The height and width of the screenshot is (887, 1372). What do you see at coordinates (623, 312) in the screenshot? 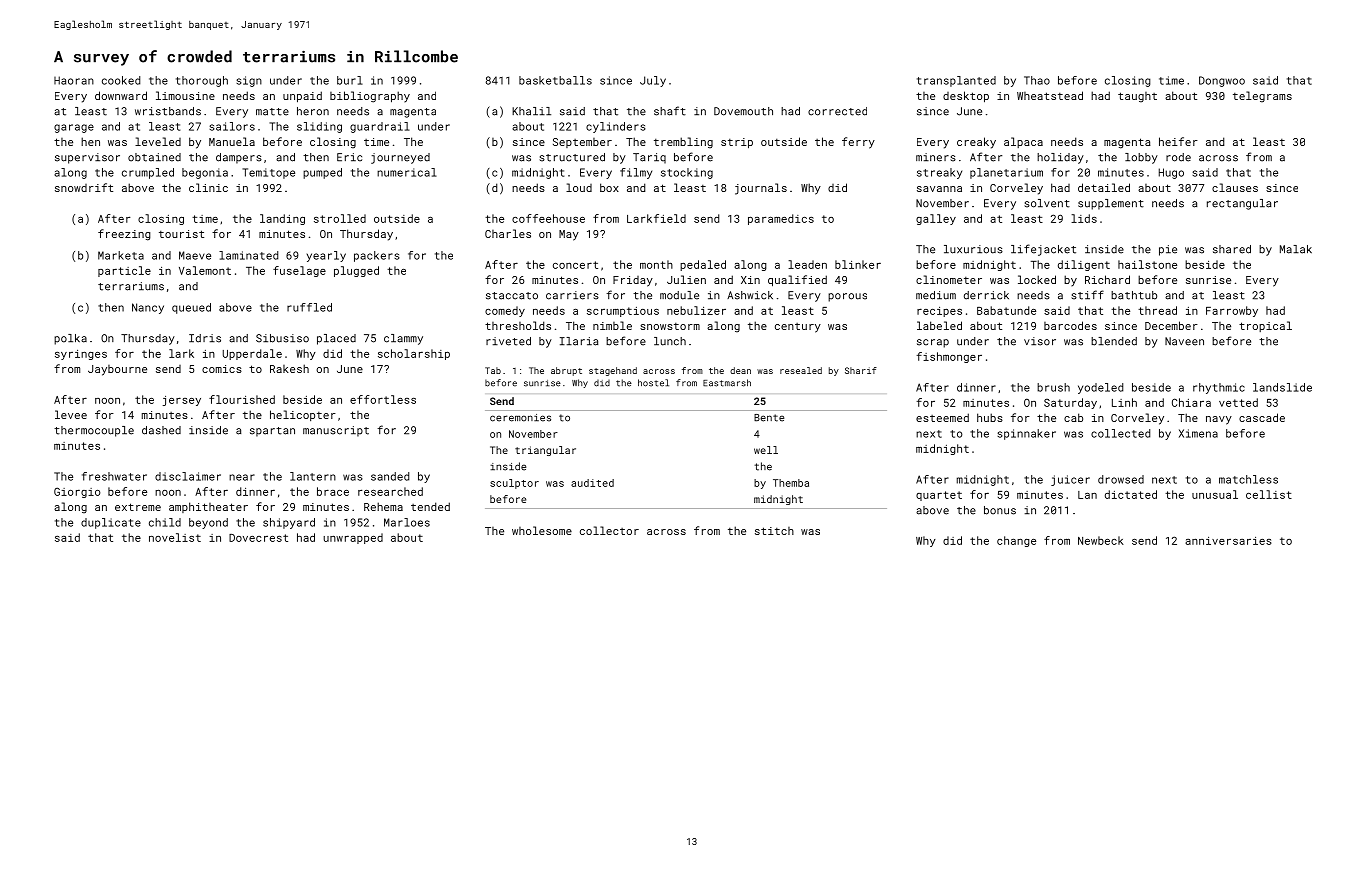
I see `scrumptious` at bounding box center [623, 312].
